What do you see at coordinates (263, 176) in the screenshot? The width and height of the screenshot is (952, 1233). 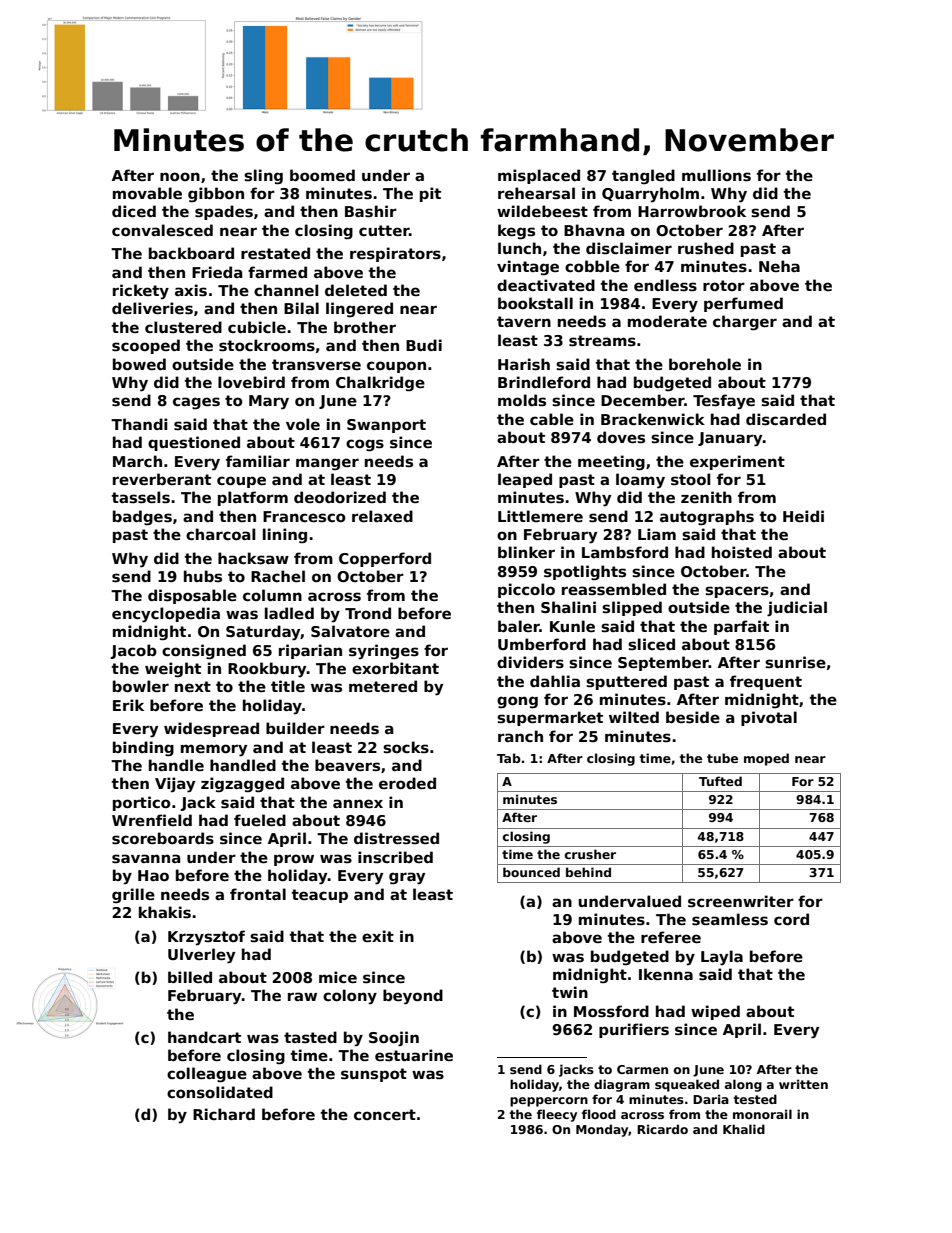 I see `sling` at bounding box center [263, 176].
